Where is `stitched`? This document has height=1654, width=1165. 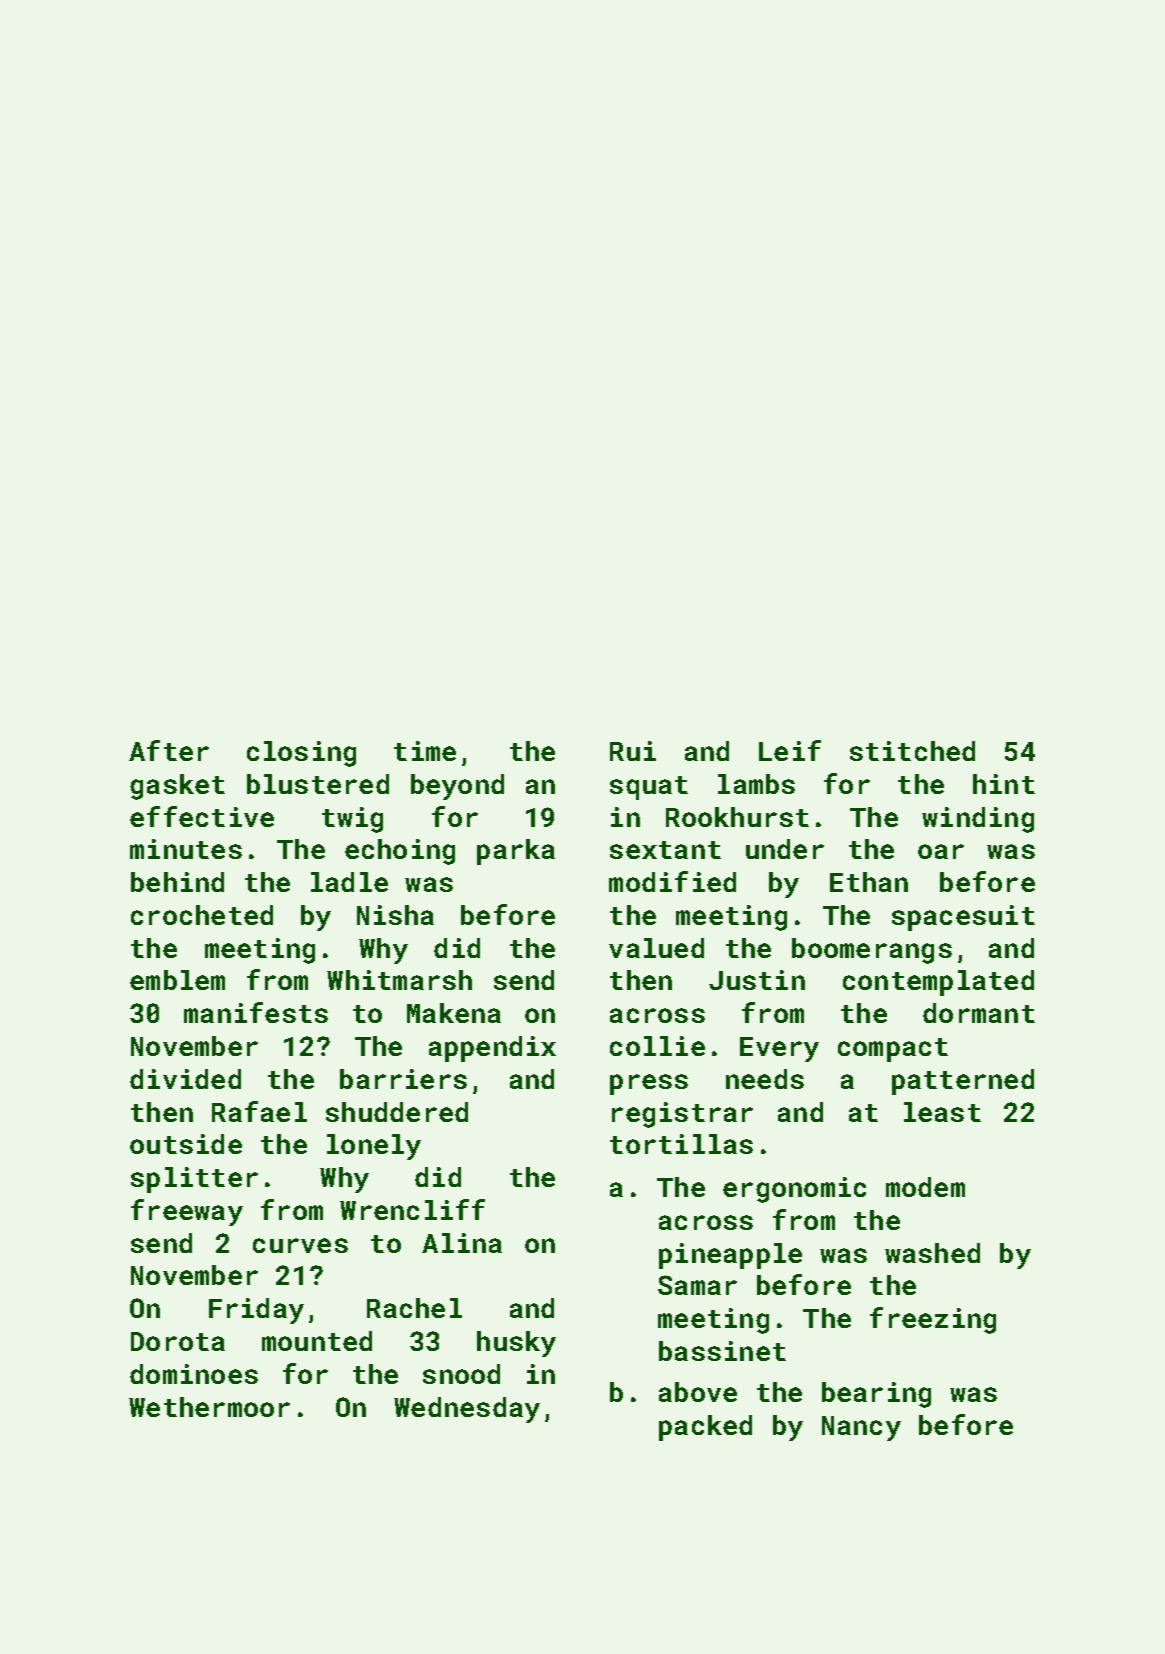 stitched is located at coordinates (912, 751).
